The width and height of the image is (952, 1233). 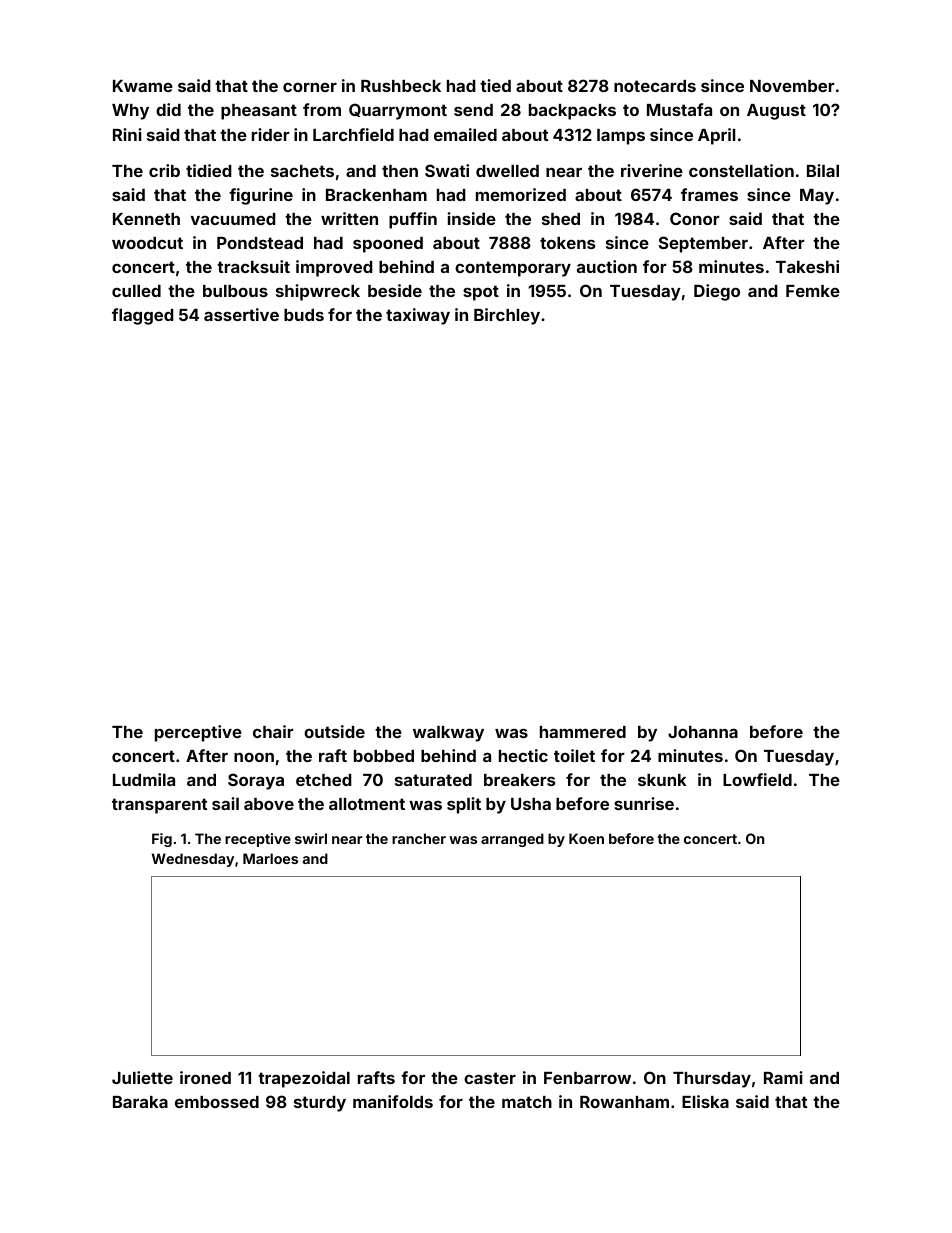 I want to click on Eliska, so click(x=705, y=1101).
